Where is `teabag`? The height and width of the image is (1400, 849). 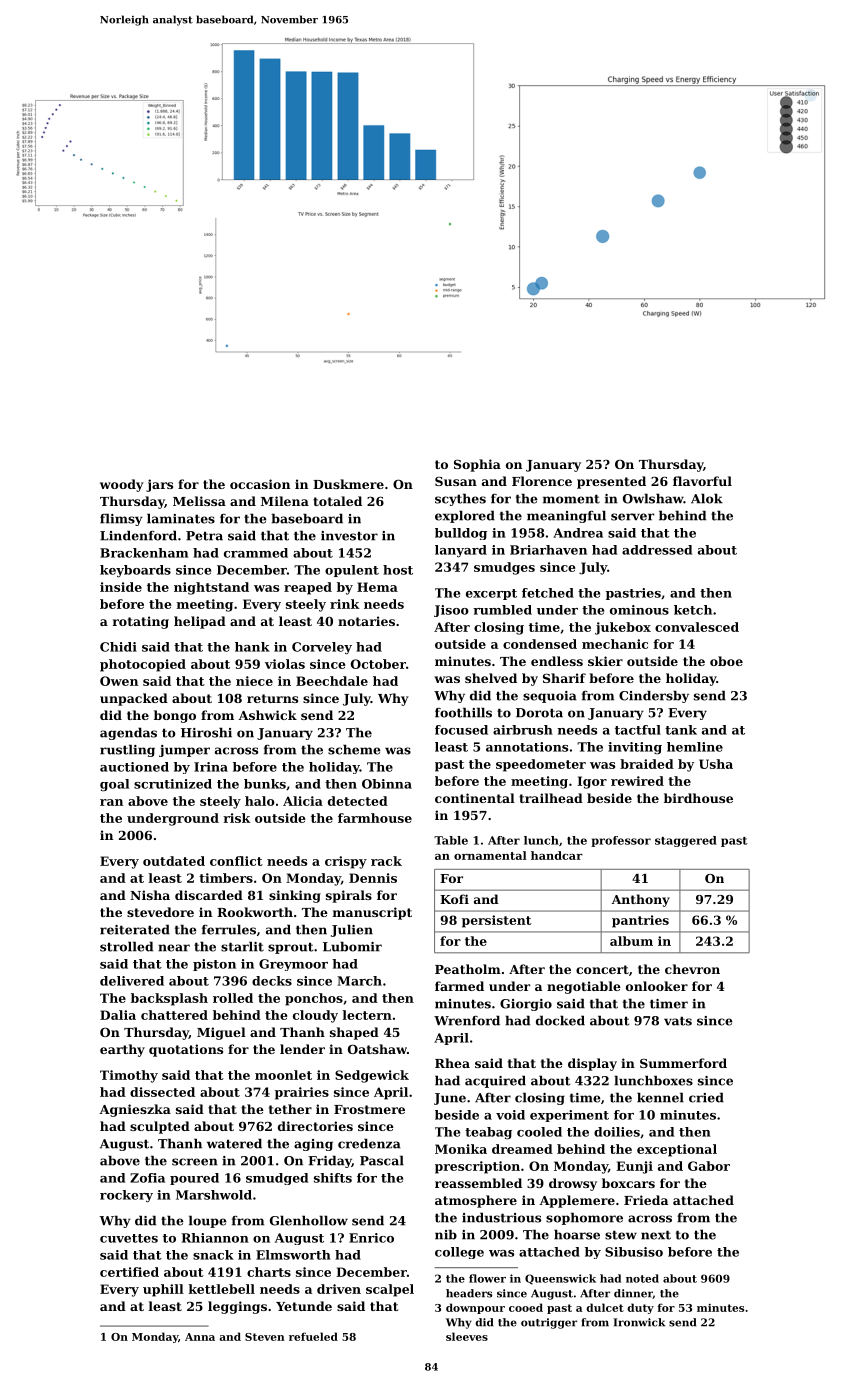
teabag is located at coordinates (488, 1133).
